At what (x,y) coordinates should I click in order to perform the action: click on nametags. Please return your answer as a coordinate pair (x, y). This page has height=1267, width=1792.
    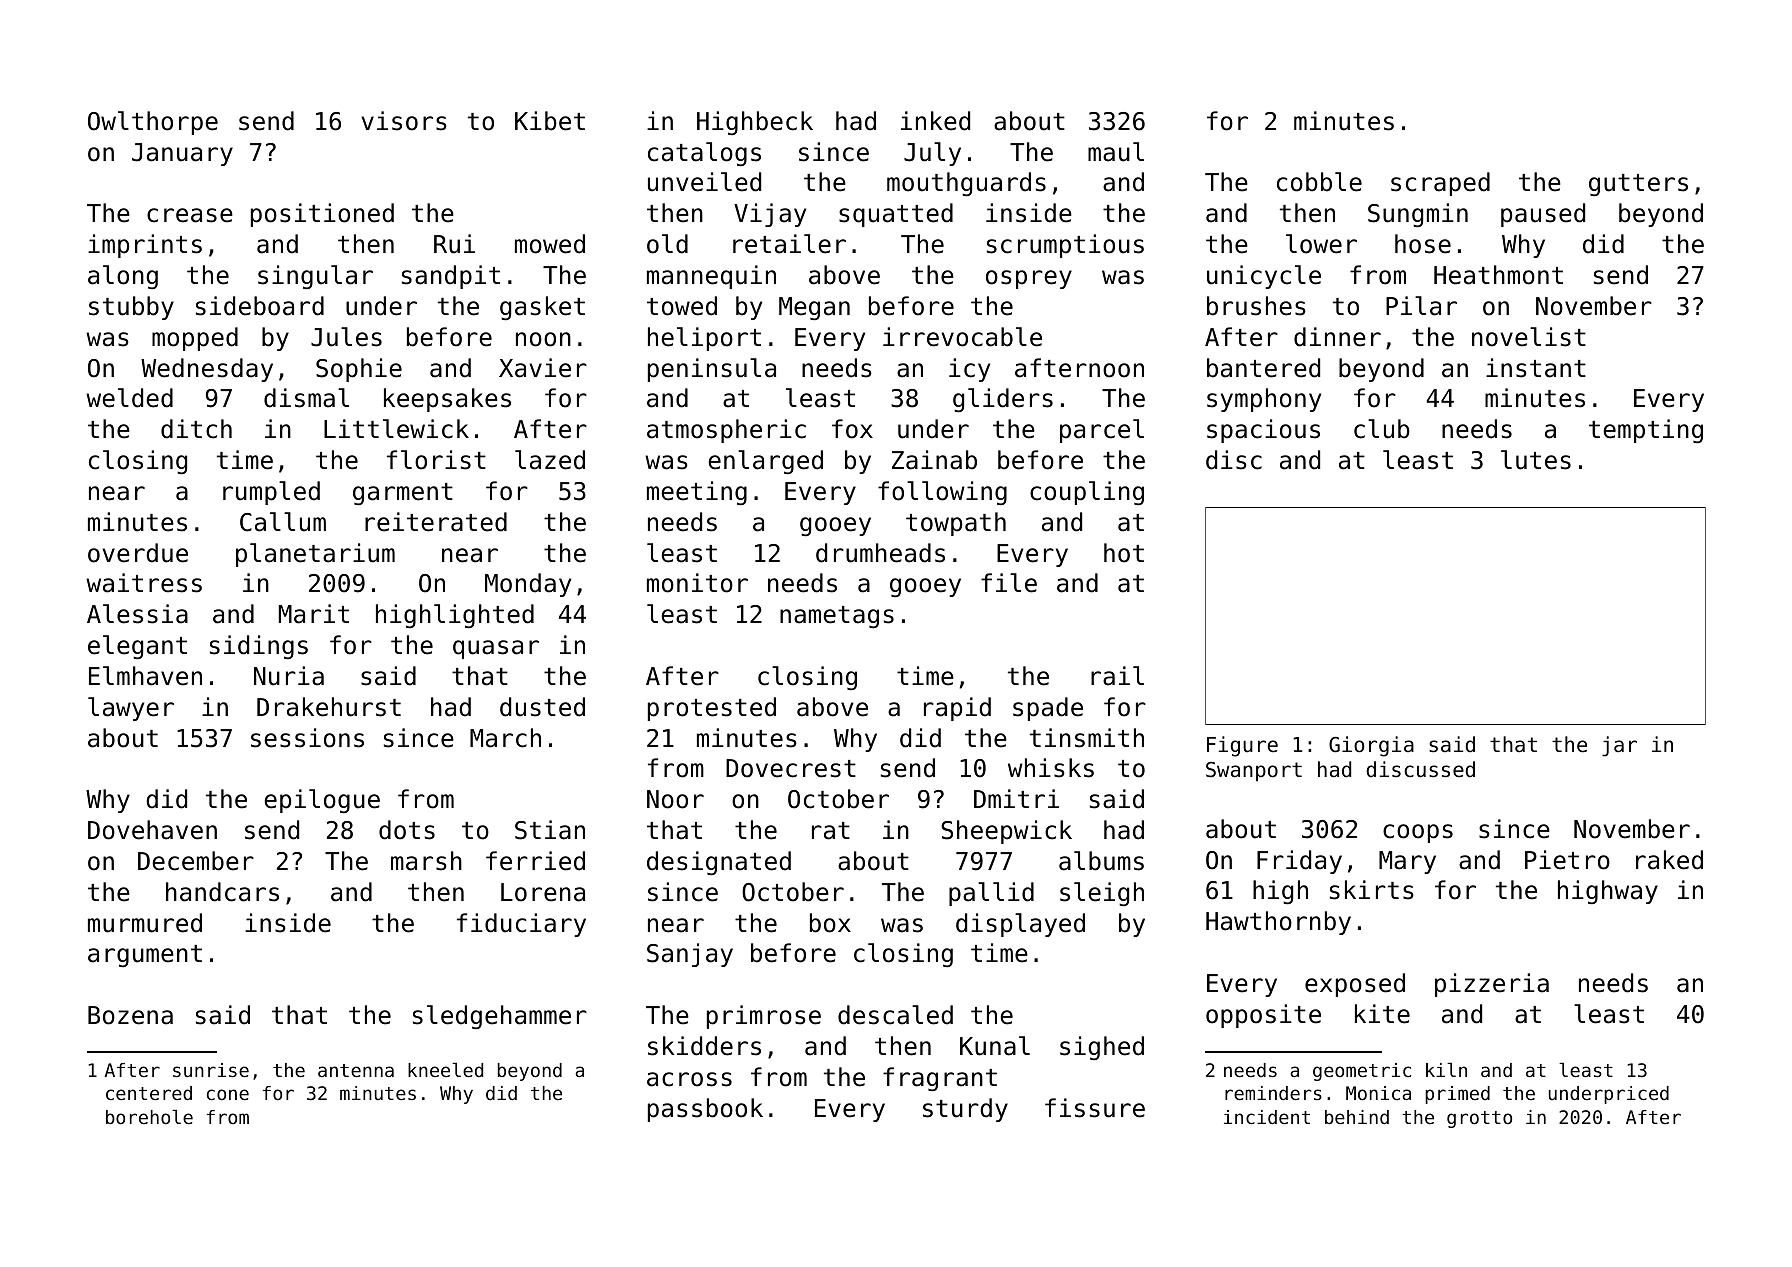
    Looking at the image, I should click on (837, 617).
